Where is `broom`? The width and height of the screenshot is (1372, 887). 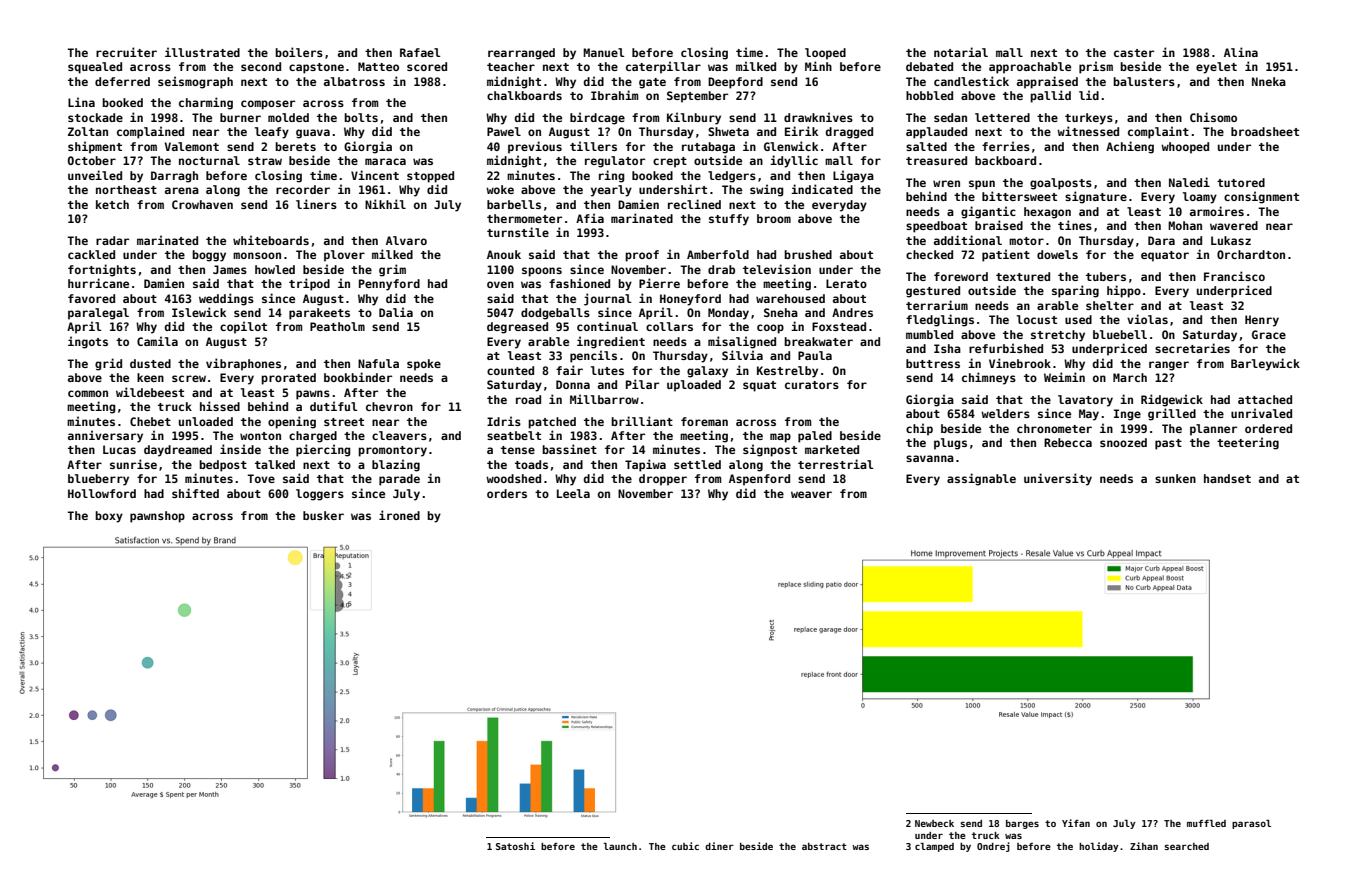 broom is located at coordinates (774, 218).
